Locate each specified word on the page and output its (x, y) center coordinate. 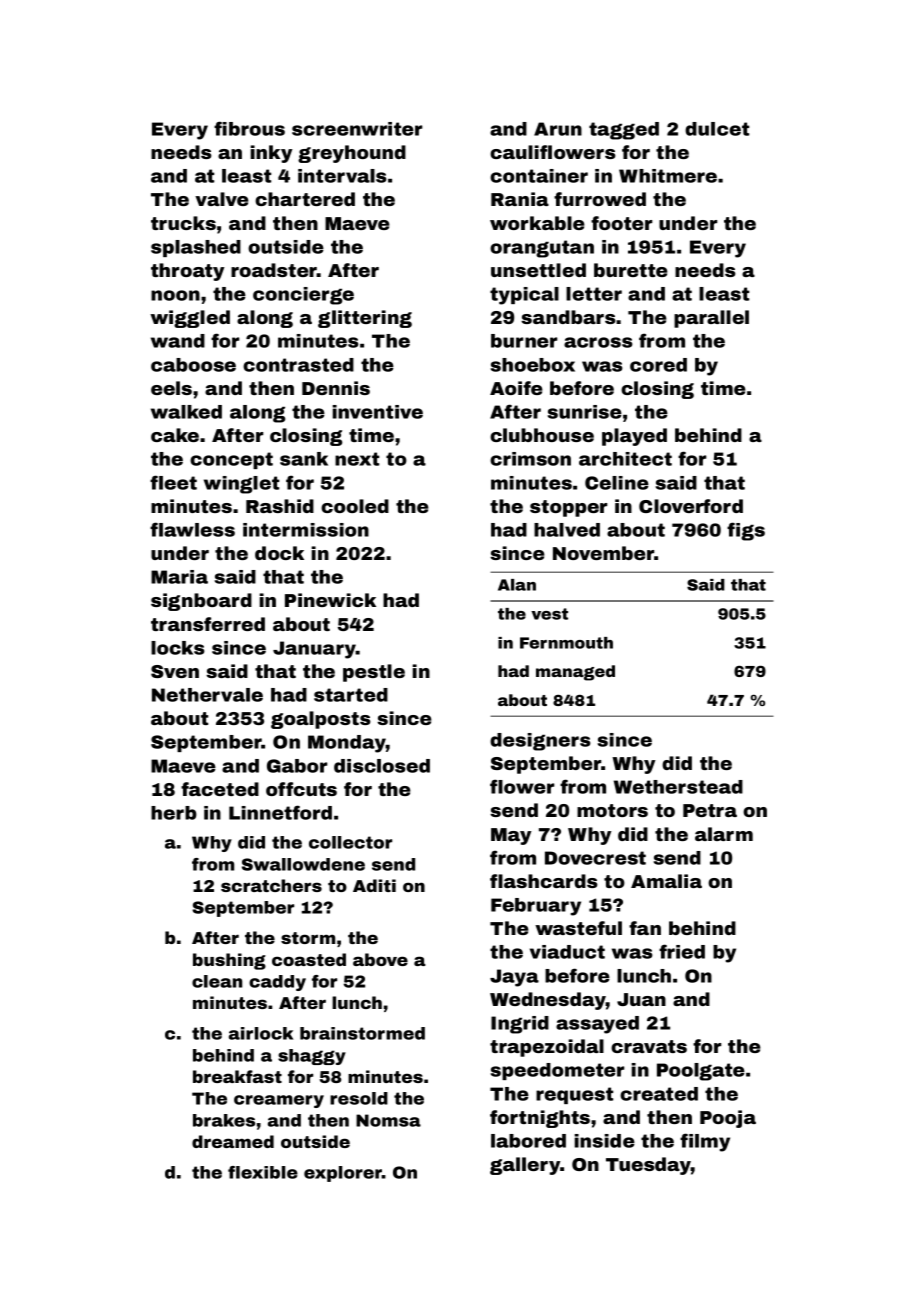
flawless (192, 529)
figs (746, 531)
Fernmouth (566, 643)
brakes (224, 1120)
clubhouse (542, 435)
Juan (641, 999)
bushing (229, 961)
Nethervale (207, 695)
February (536, 907)
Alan (517, 585)
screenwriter (357, 129)
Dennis (336, 388)
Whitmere (668, 176)
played (634, 437)
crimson (530, 459)
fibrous (249, 128)
